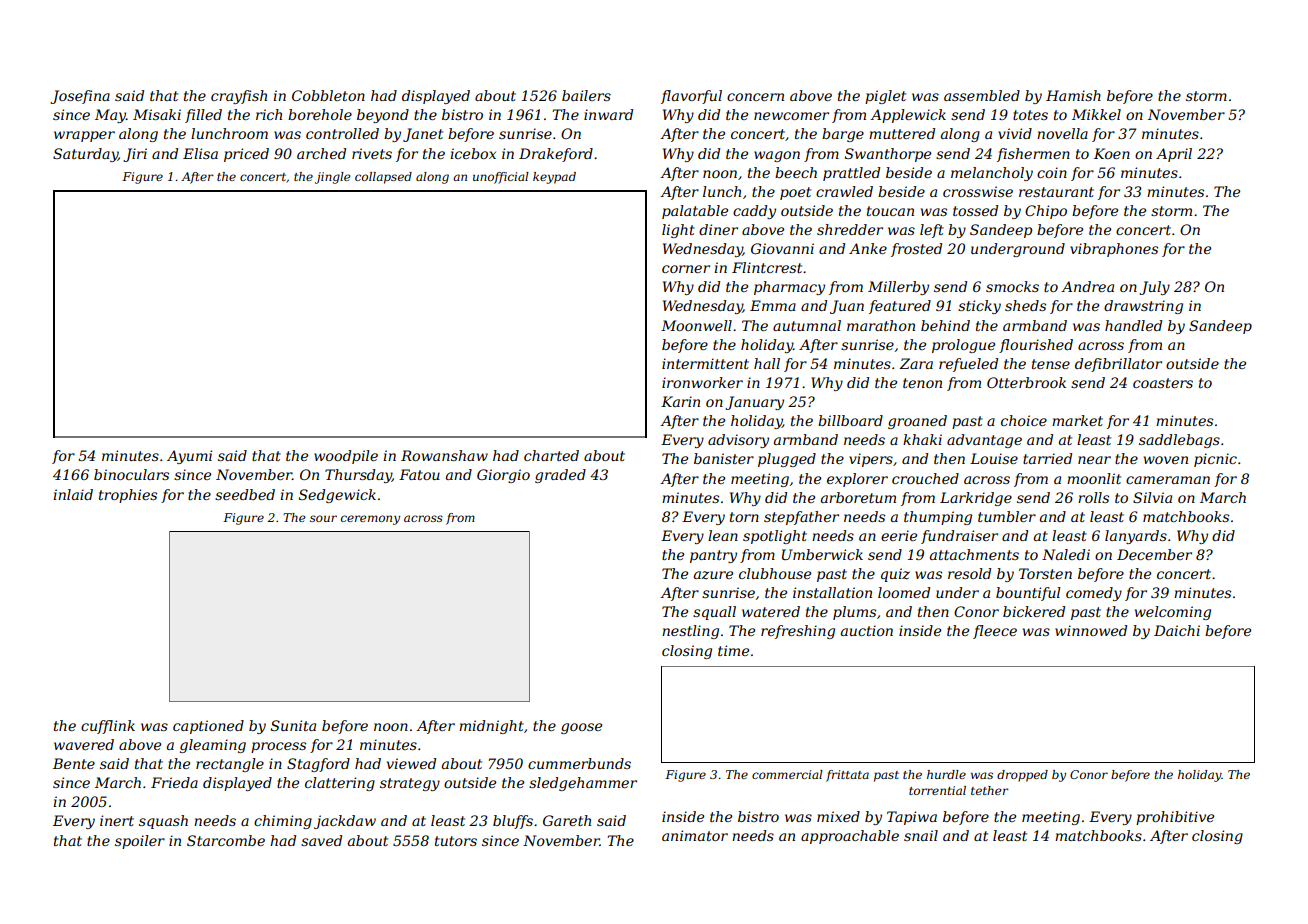  I want to click on keypad, so click(554, 178).
